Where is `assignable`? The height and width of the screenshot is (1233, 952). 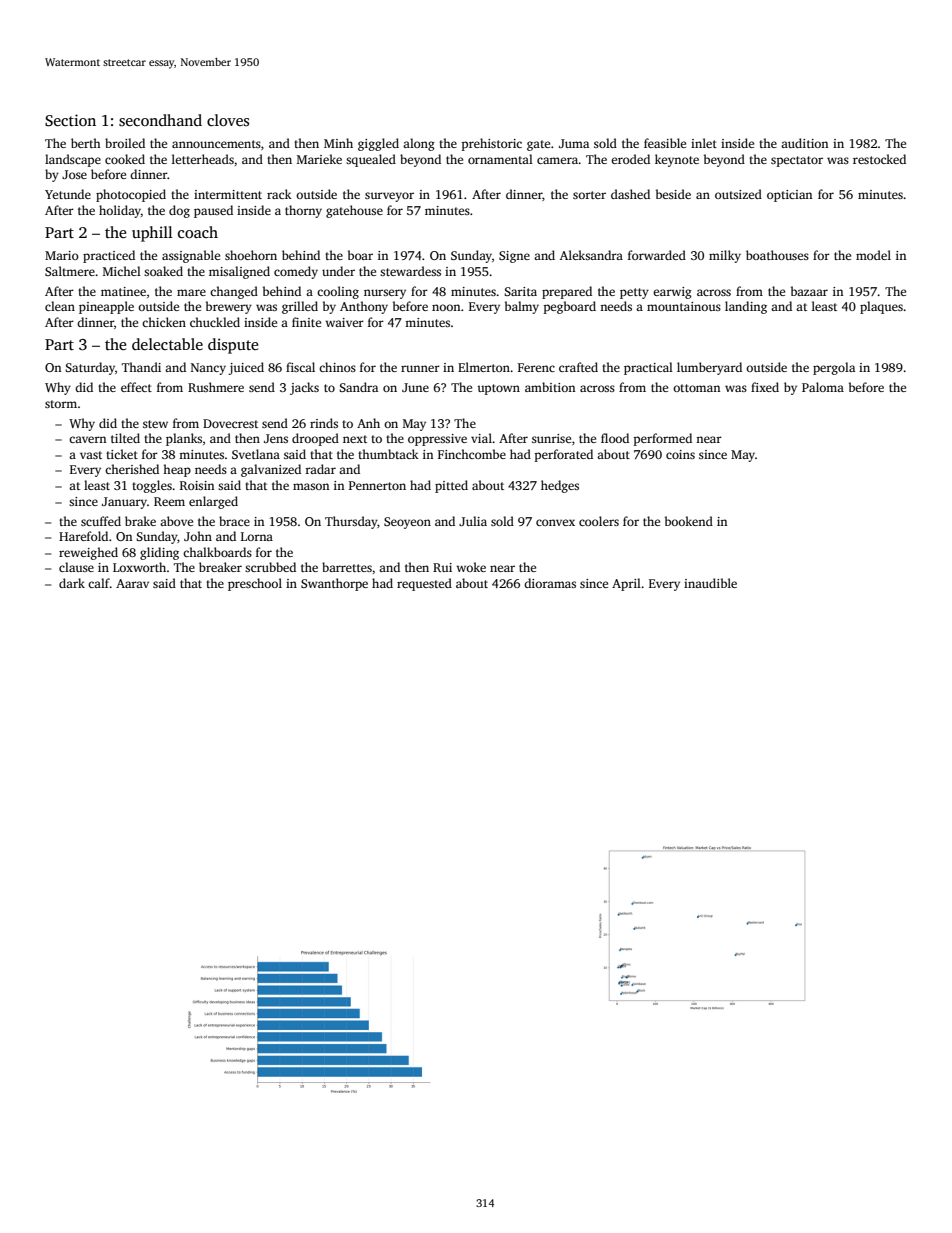
assignable is located at coordinates (191, 256).
